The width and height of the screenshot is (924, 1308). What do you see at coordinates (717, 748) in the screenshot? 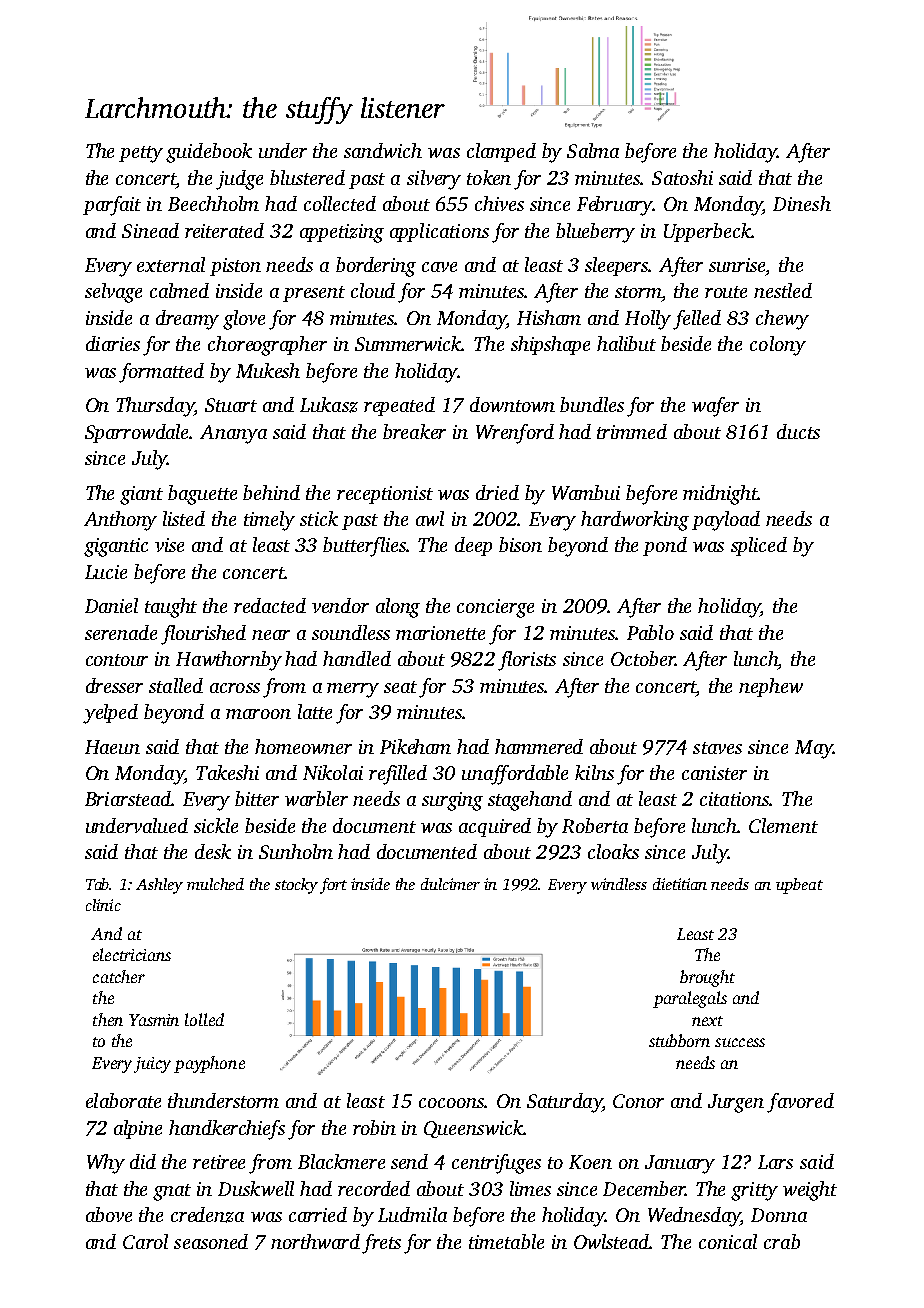
I see `staves` at bounding box center [717, 748].
